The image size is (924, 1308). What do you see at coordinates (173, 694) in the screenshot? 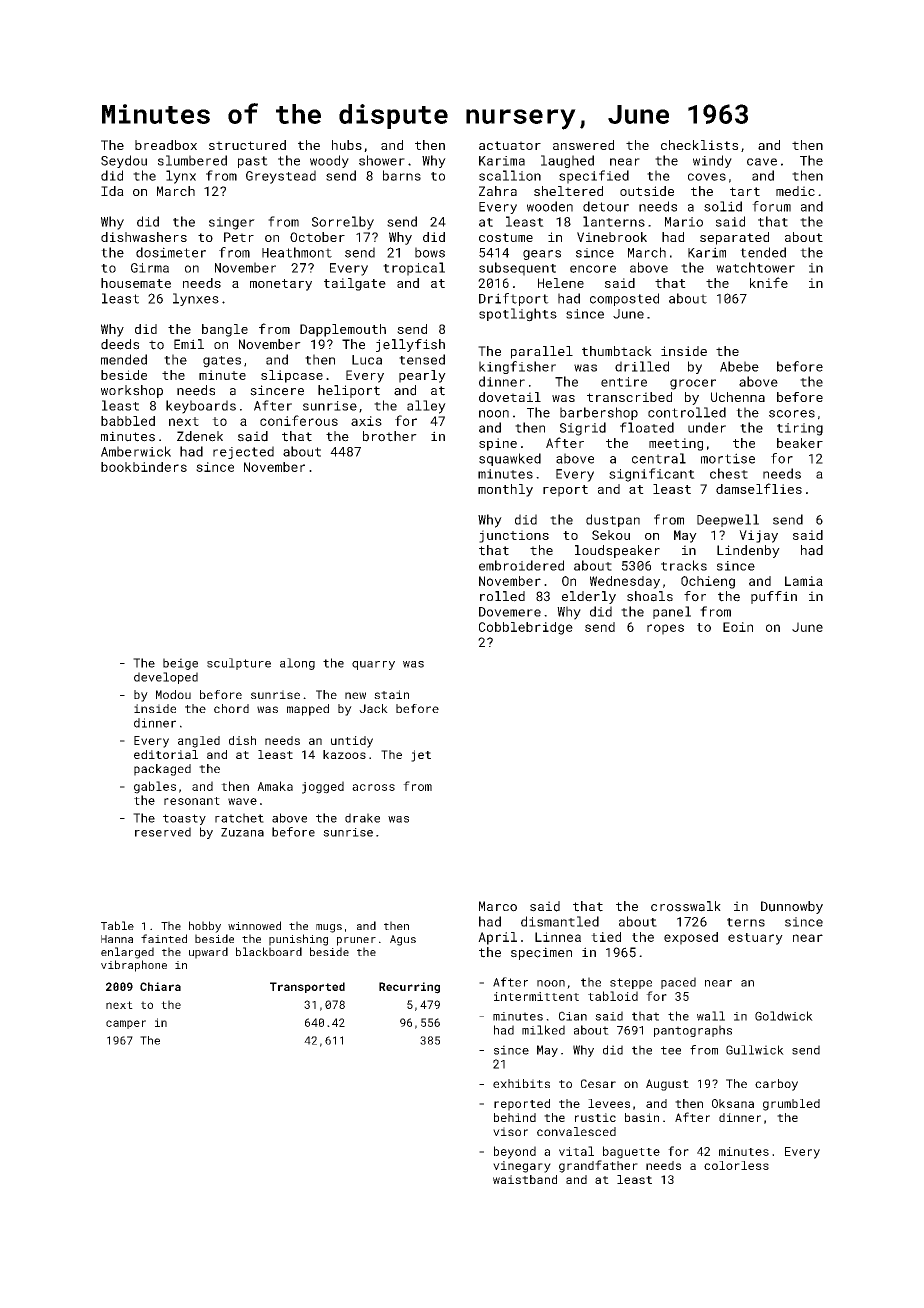
I see `Modou` at bounding box center [173, 694].
